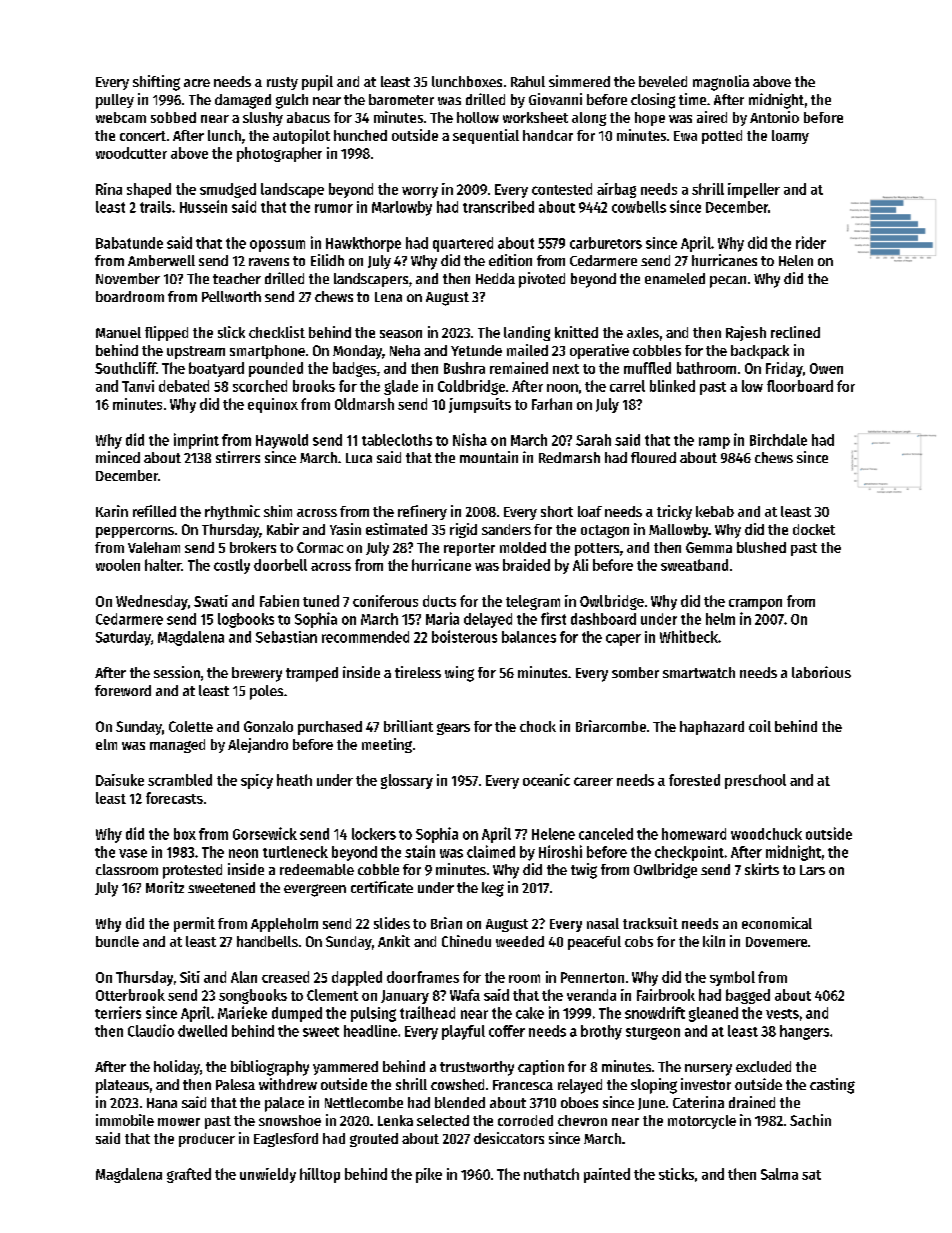  What do you see at coordinates (579, 81) in the screenshot?
I see `simmered` at bounding box center [579, 81].
